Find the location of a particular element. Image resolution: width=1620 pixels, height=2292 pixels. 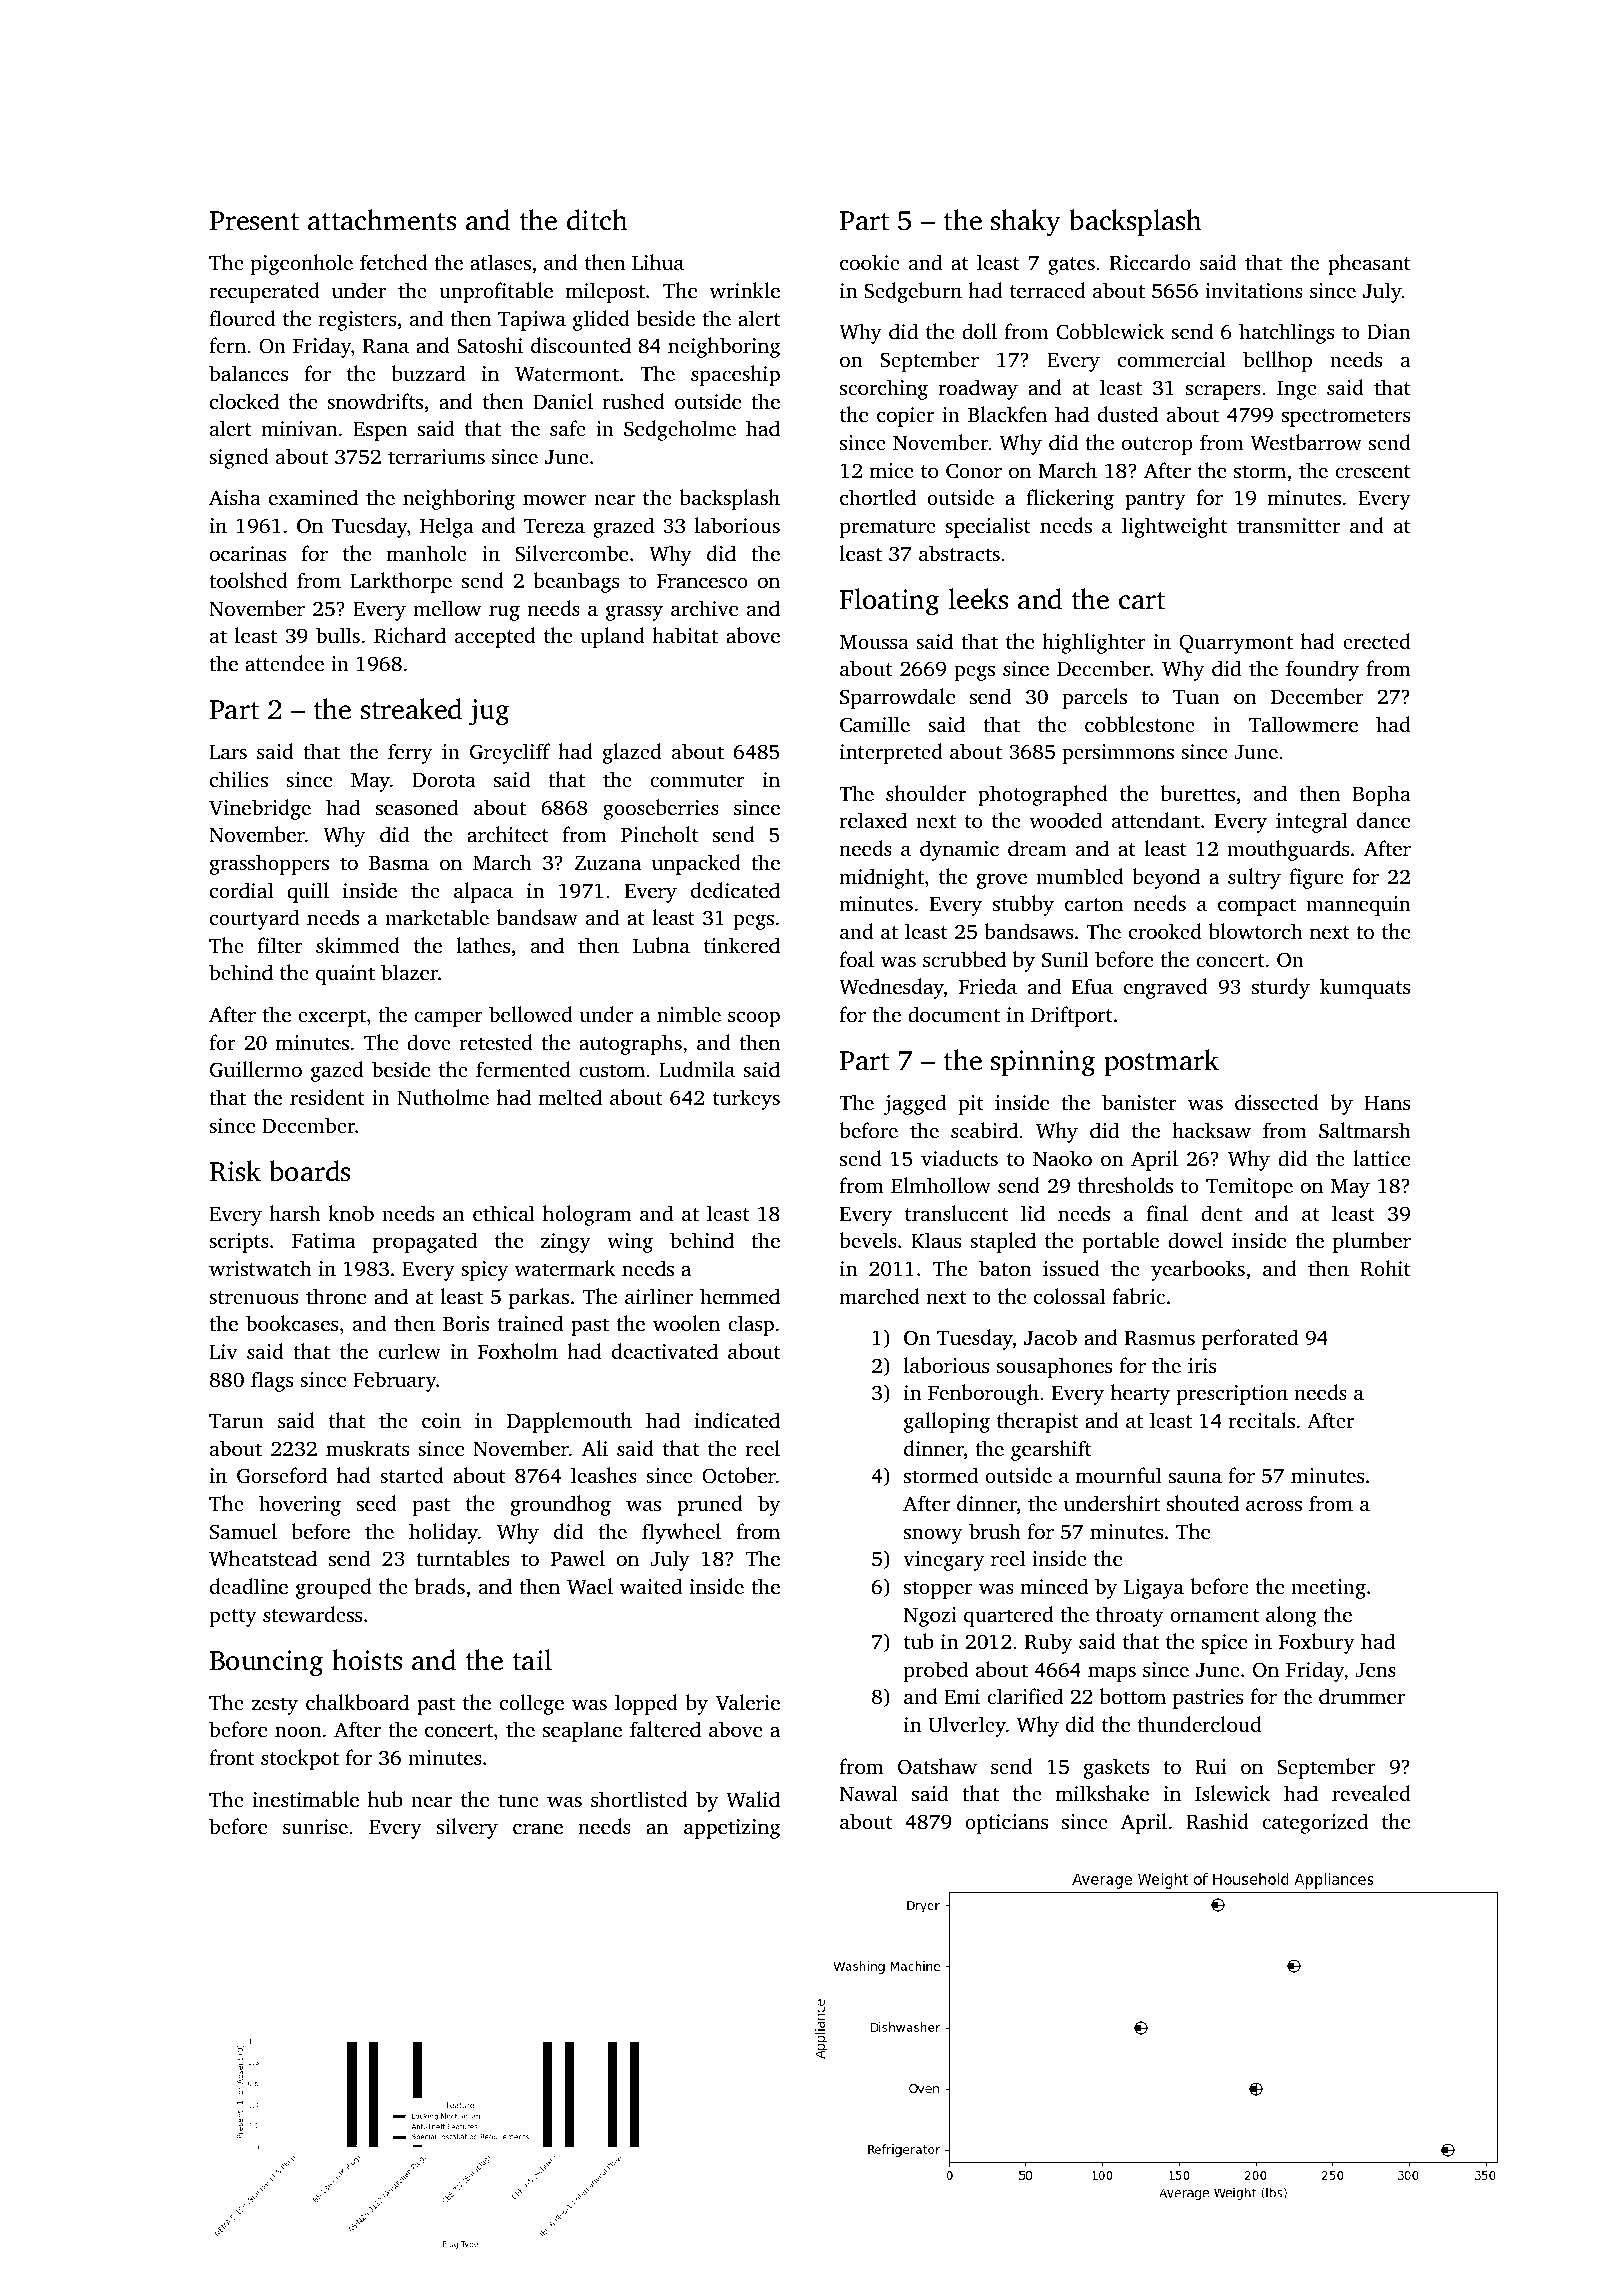

sunrise is located at coordinates (315, 1826).
